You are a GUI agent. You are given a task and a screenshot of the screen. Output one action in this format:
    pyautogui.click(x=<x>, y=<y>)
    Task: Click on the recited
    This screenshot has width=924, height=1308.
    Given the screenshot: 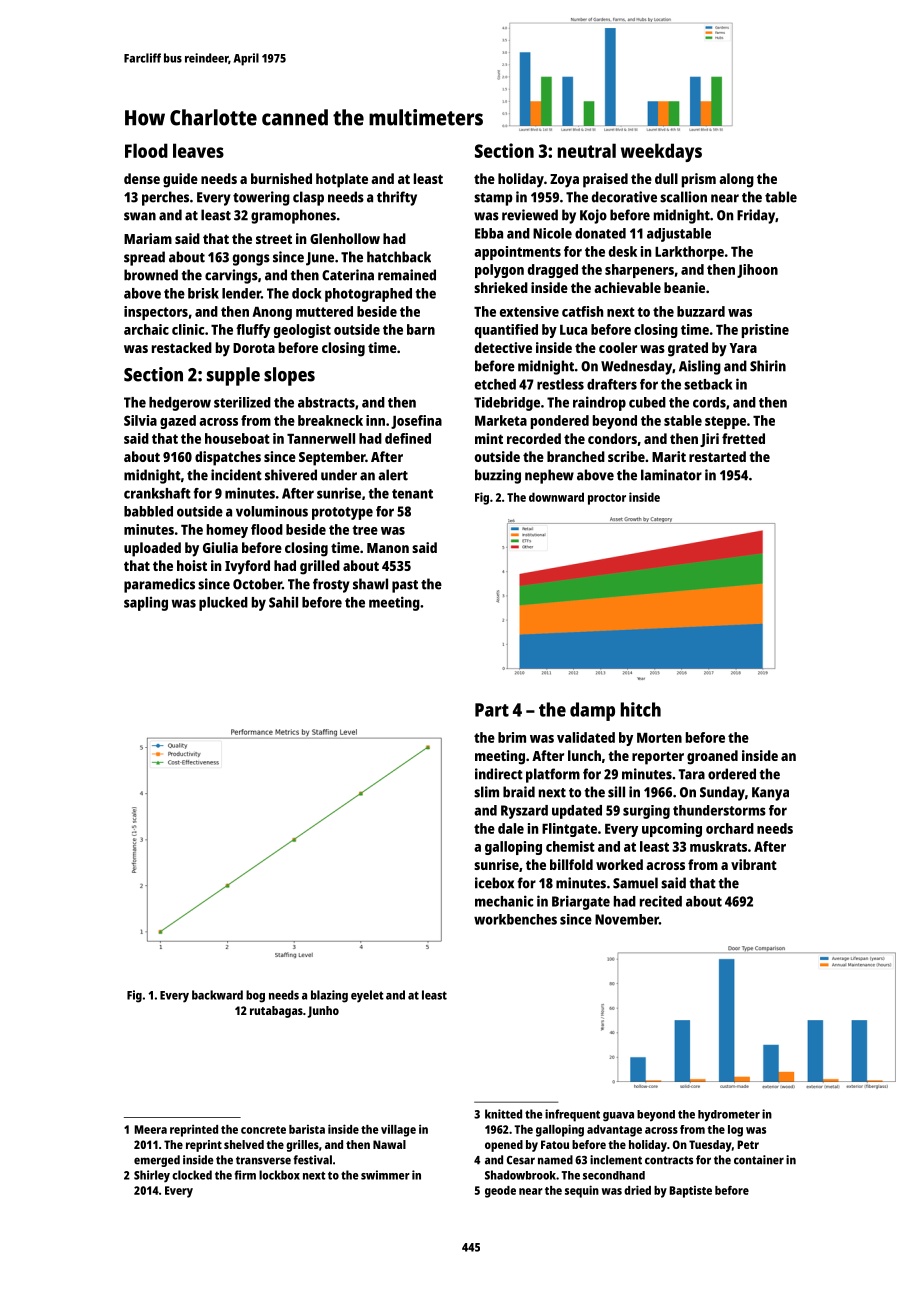 What is the action you would take?
    pyautogui.click(x=661, y=901)
